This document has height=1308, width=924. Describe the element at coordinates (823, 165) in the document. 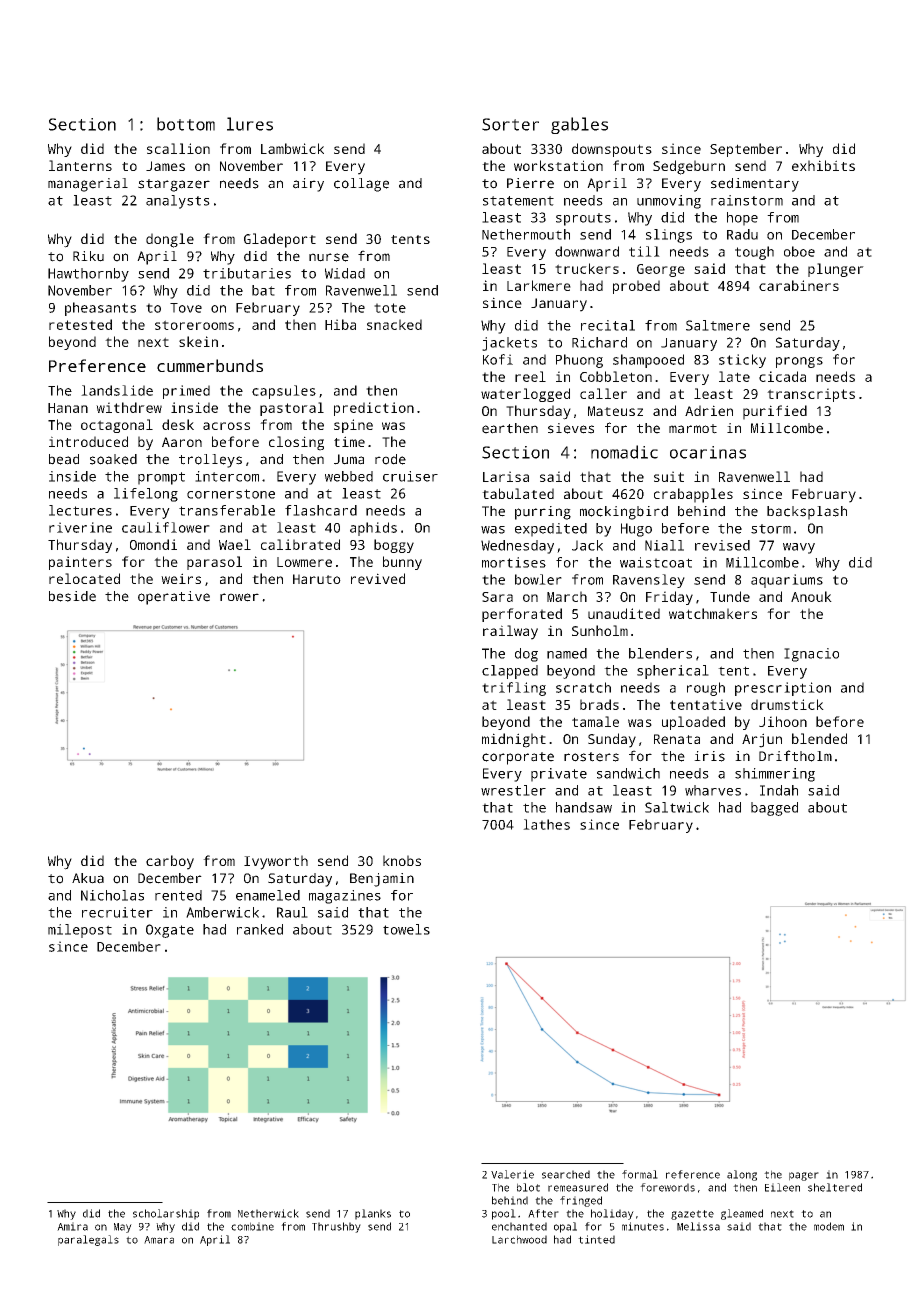

I see `exhibits` at that location.
